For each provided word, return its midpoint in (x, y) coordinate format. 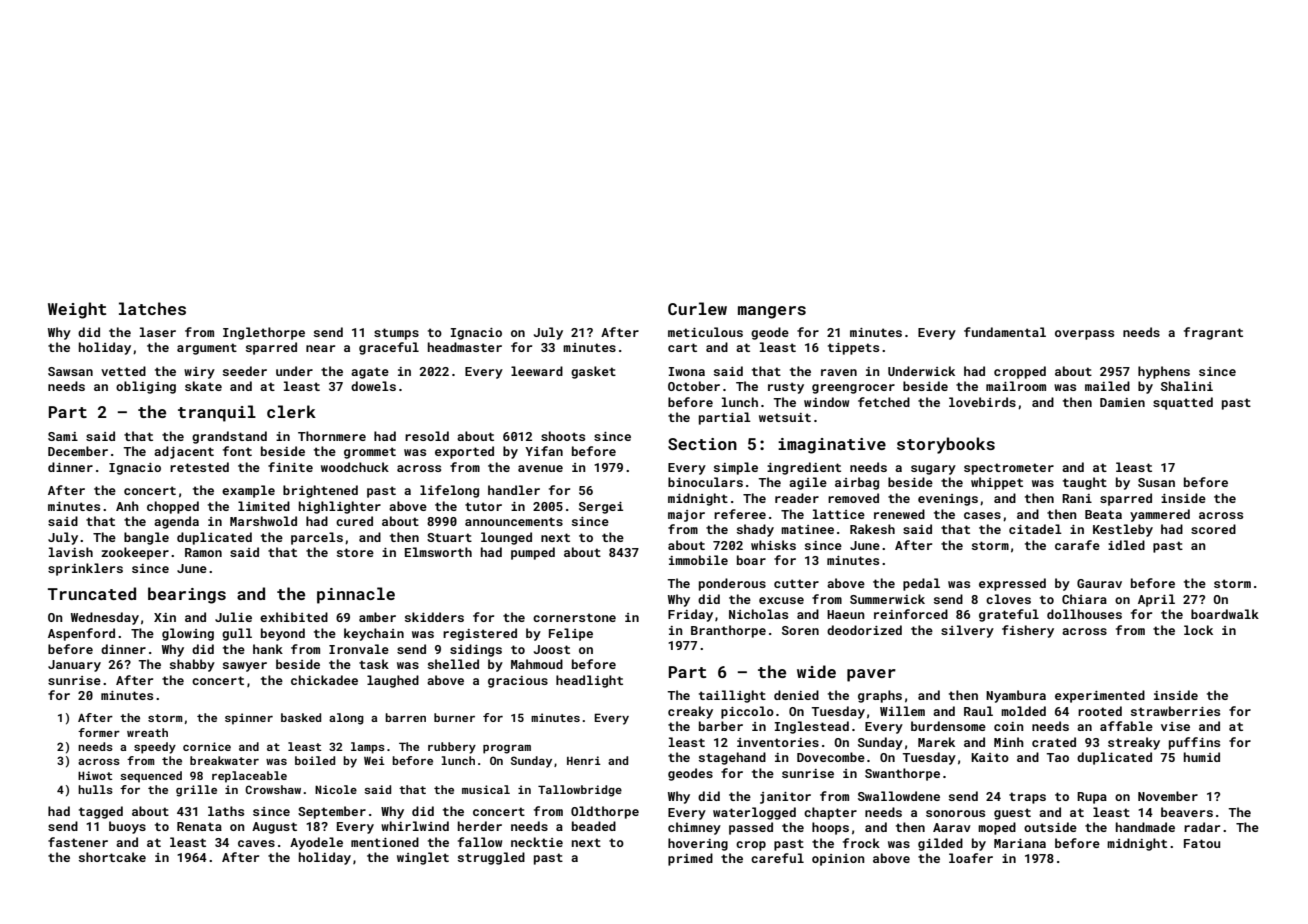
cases (982, 515)
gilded (940, 844)
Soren (800, 630)
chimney (694, 828)
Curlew (697, 308)
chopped (173, 507)
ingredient (804, 468)
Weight (77, 310)
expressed (1012, 584)
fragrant (1213, 333)
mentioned (385, 842)
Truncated (92, 593)
